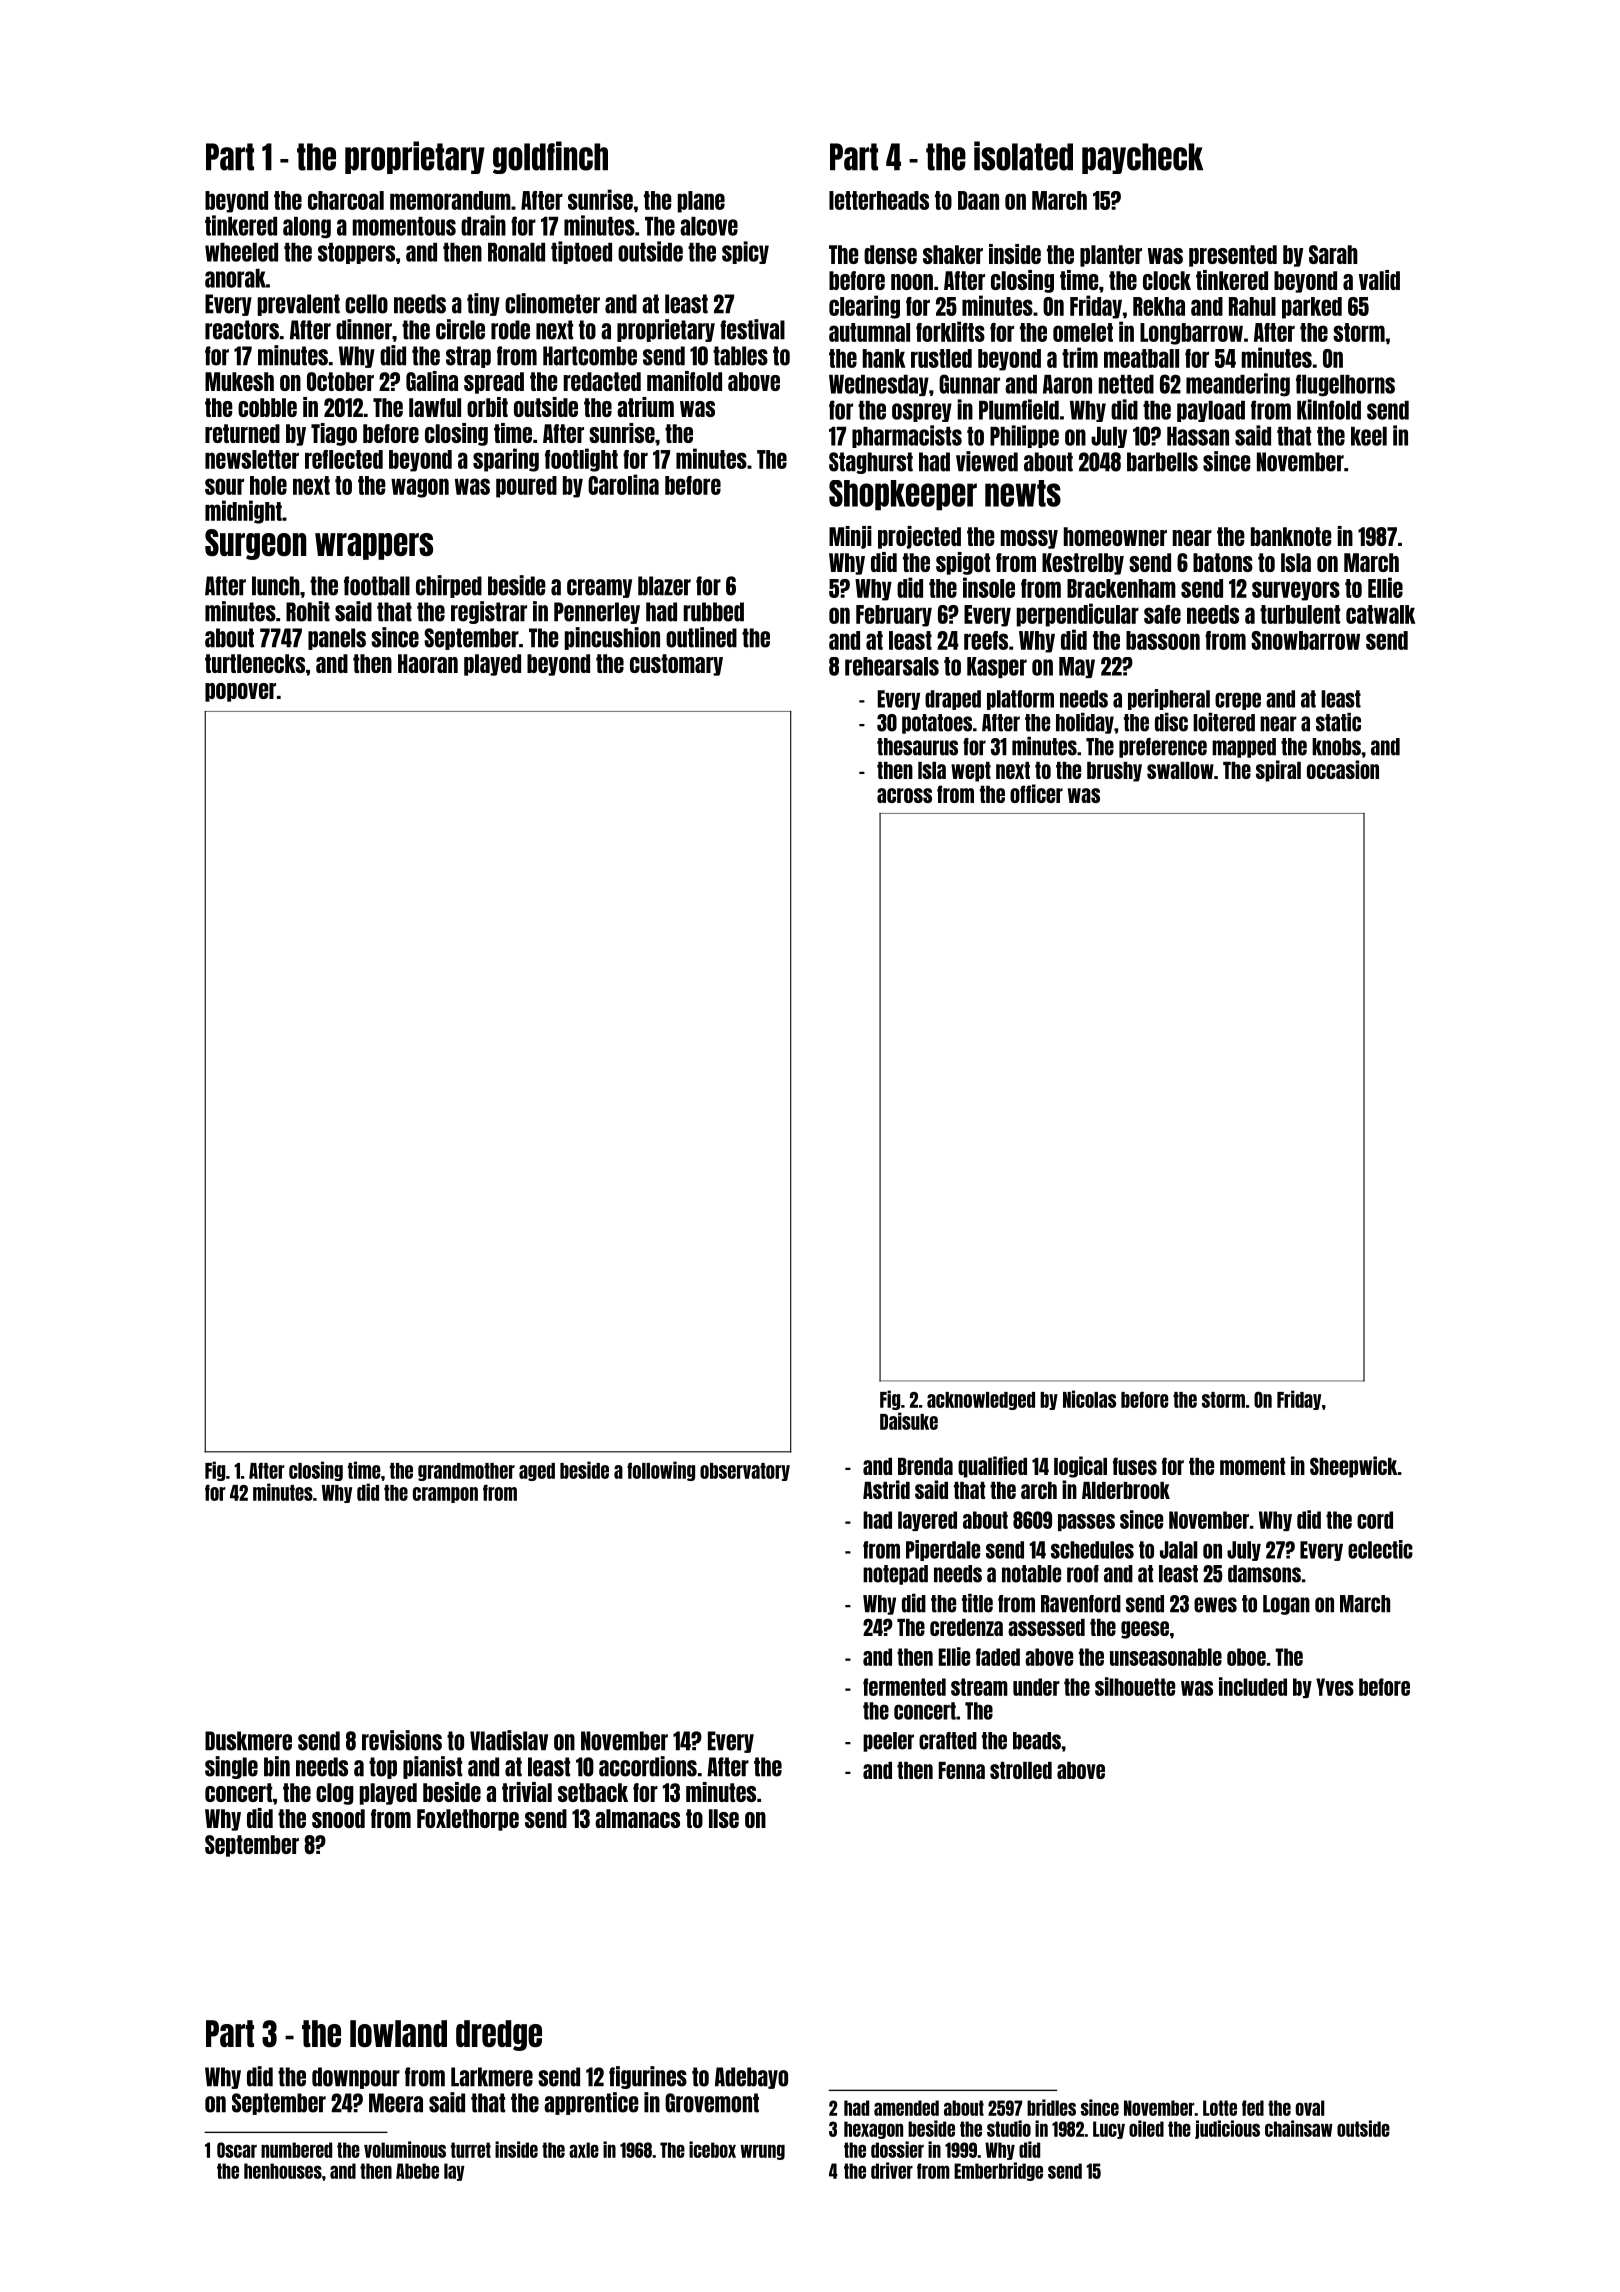 The width and height of the page is (1620, 2292). I want to click on officer, so click(1036, 793).
